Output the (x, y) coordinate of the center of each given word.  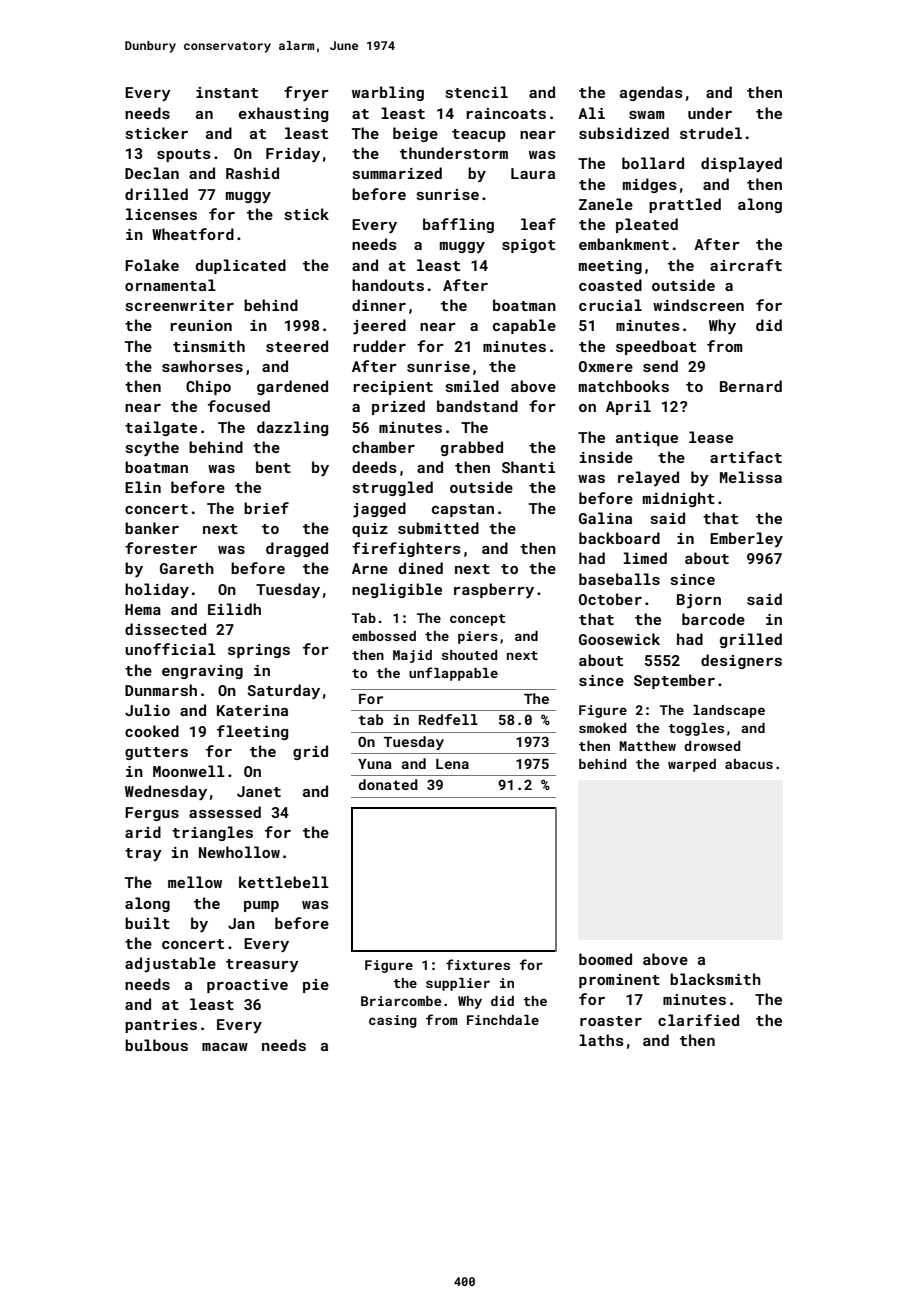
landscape (729, 711)
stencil (477, 92)
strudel (711, 133)
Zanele (606, 204)
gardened (292, 387)
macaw (225, 1047)
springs (259, 651)
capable (524, 326)
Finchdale (503, 1020)
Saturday (283, 691)
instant (227, 92)
